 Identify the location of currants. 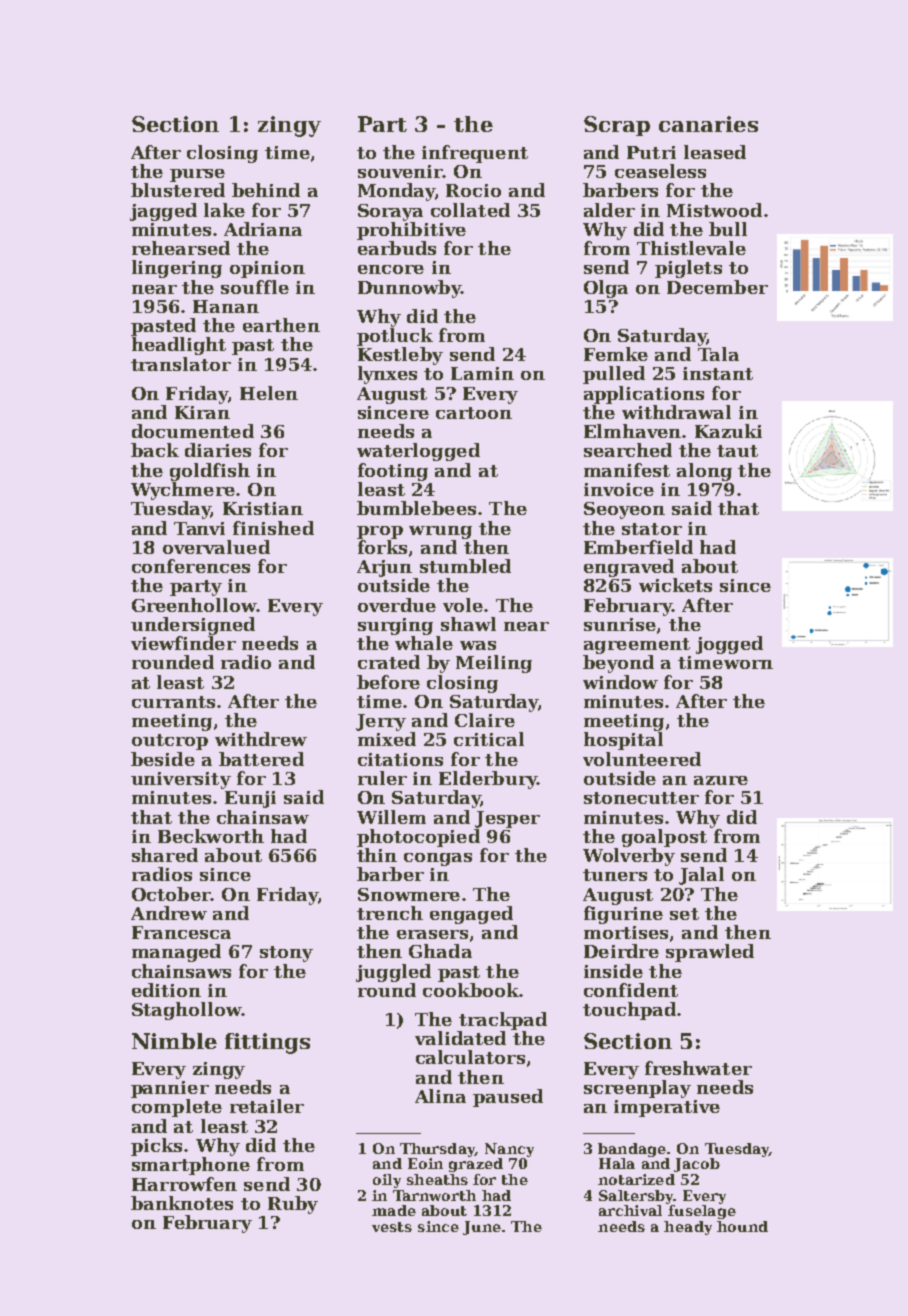
(173, 702).
